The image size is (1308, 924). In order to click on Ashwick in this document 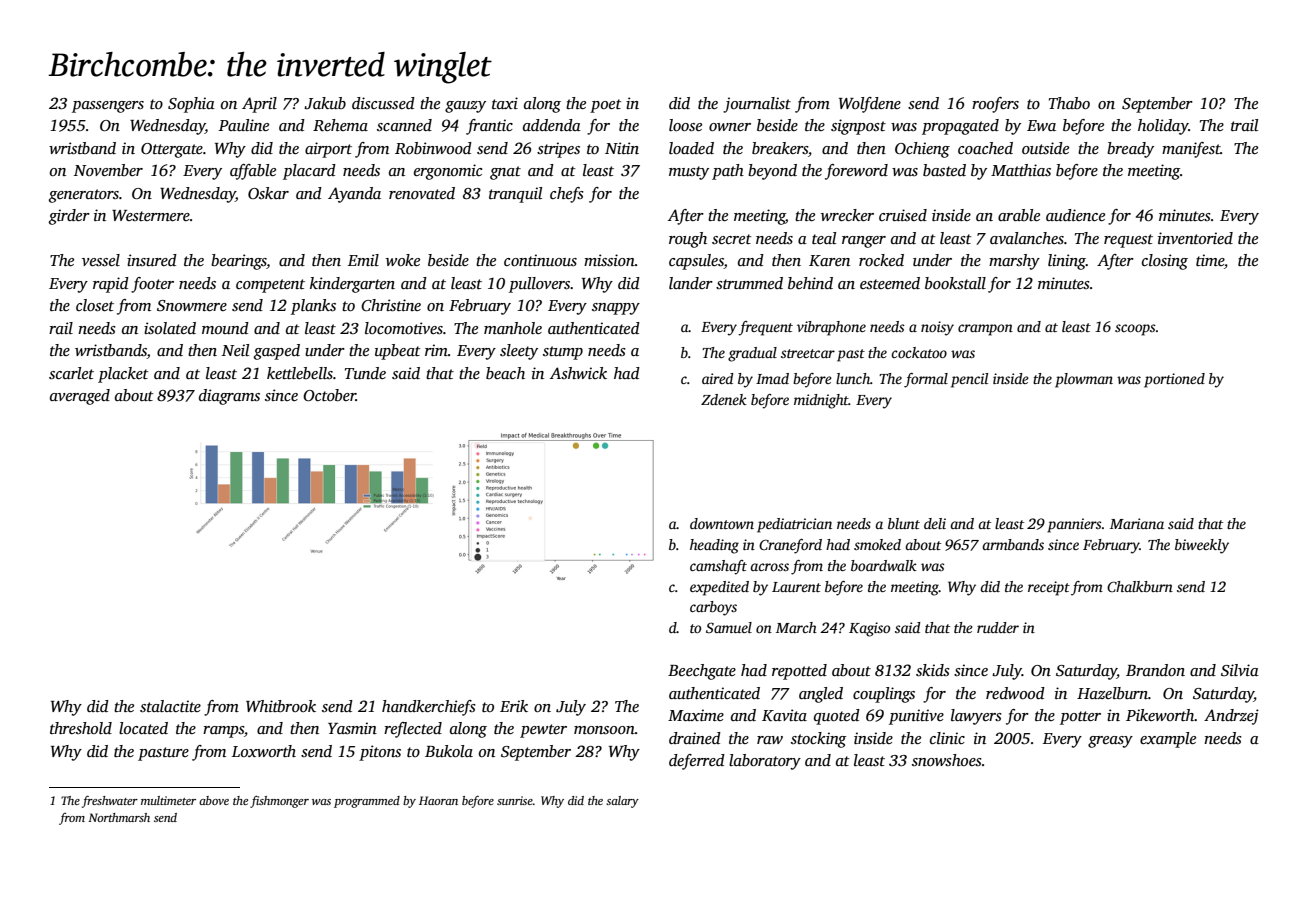, I will do `click(578, 373)`.
